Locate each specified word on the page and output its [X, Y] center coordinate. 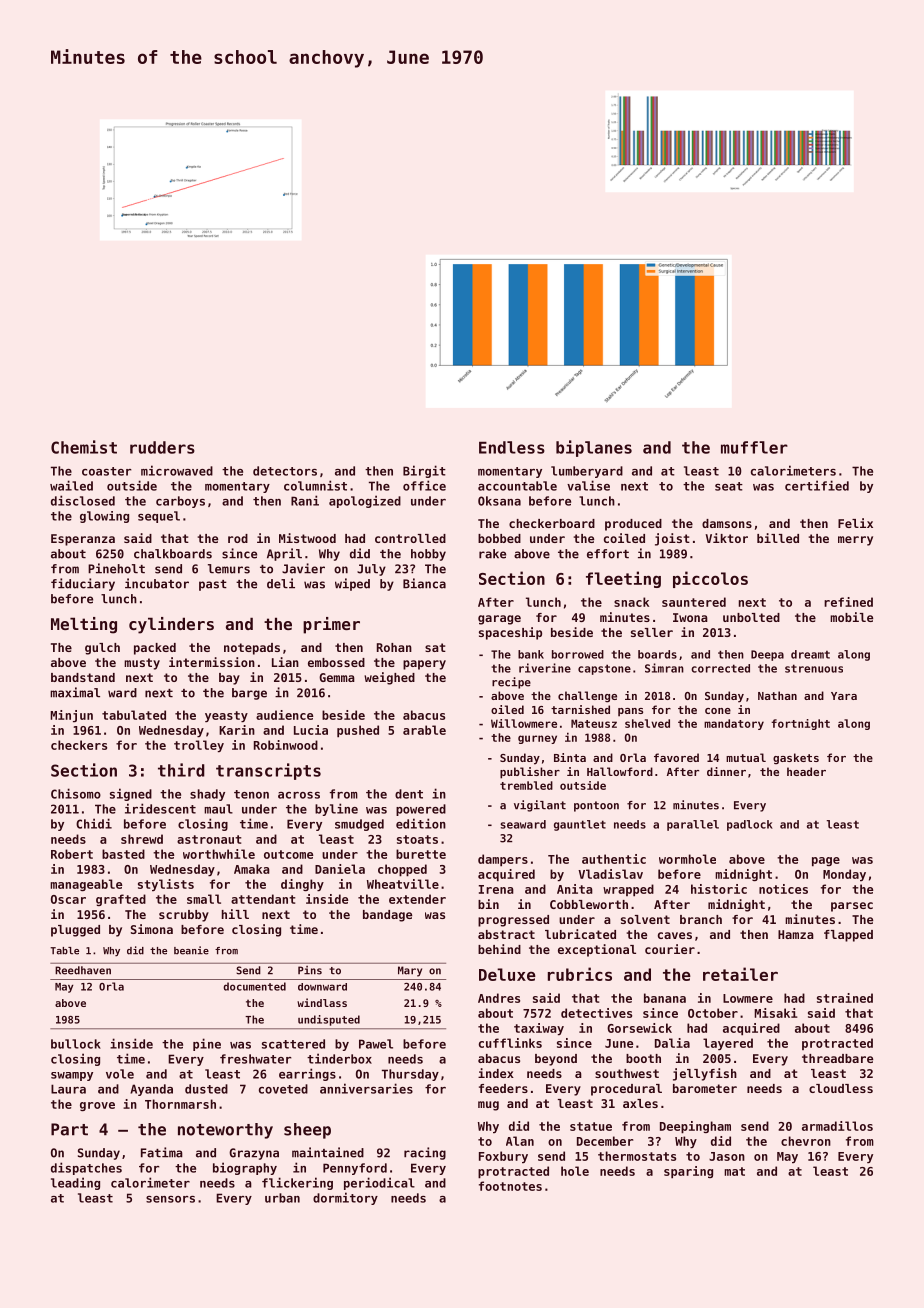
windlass [322, 1002]
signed [131, 794]
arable [424, 730]
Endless [512, 447]
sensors [170, 1199]
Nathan [777, 695]
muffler [754, 447]
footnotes [510, 1186]
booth [643, 1058]
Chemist [84, 447]
